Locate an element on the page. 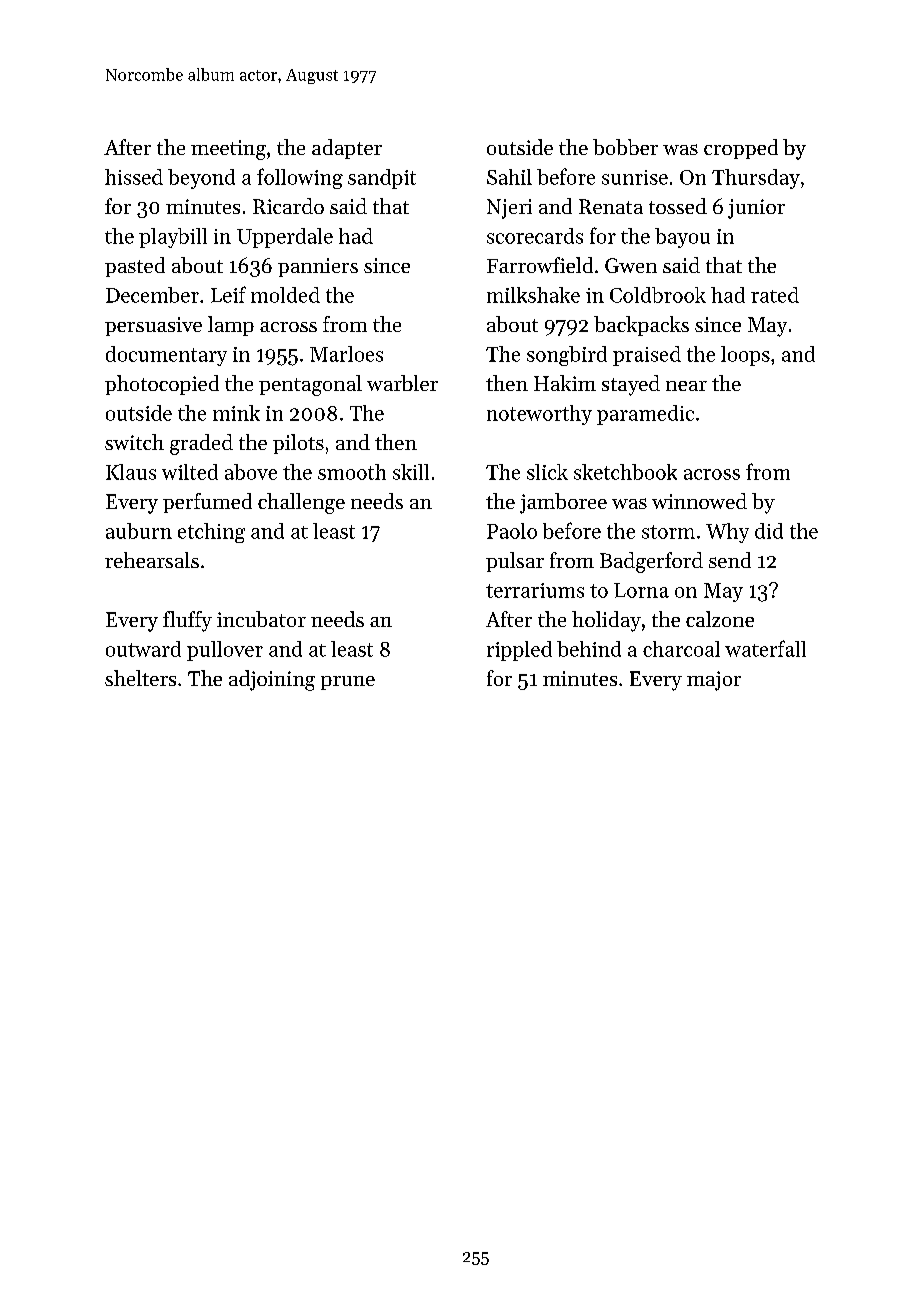 The image size is (924, 1311). hissed is located at coordinates (134, 177).
